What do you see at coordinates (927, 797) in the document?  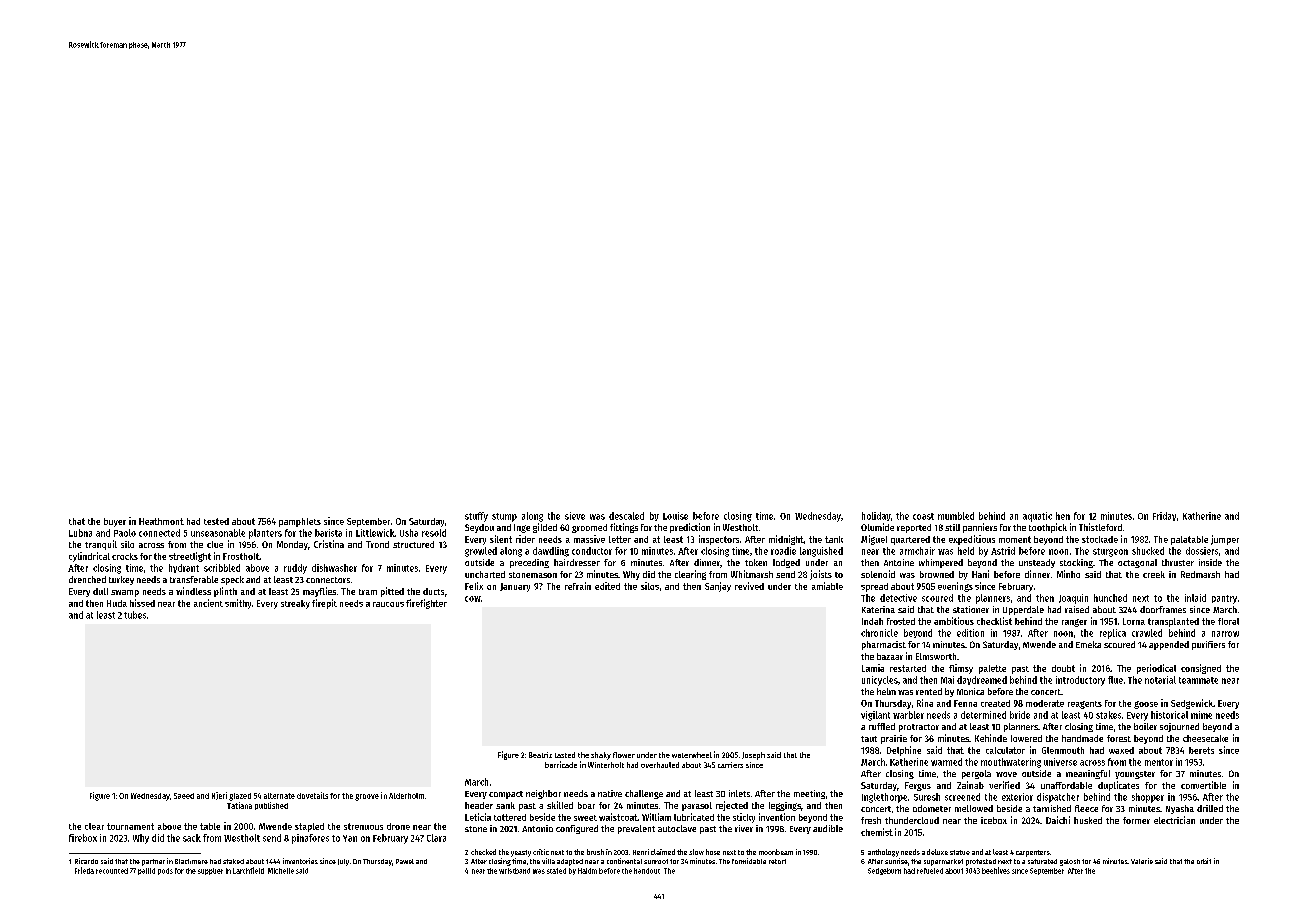 I see `Suresh` at bounding box center [927, 797].
